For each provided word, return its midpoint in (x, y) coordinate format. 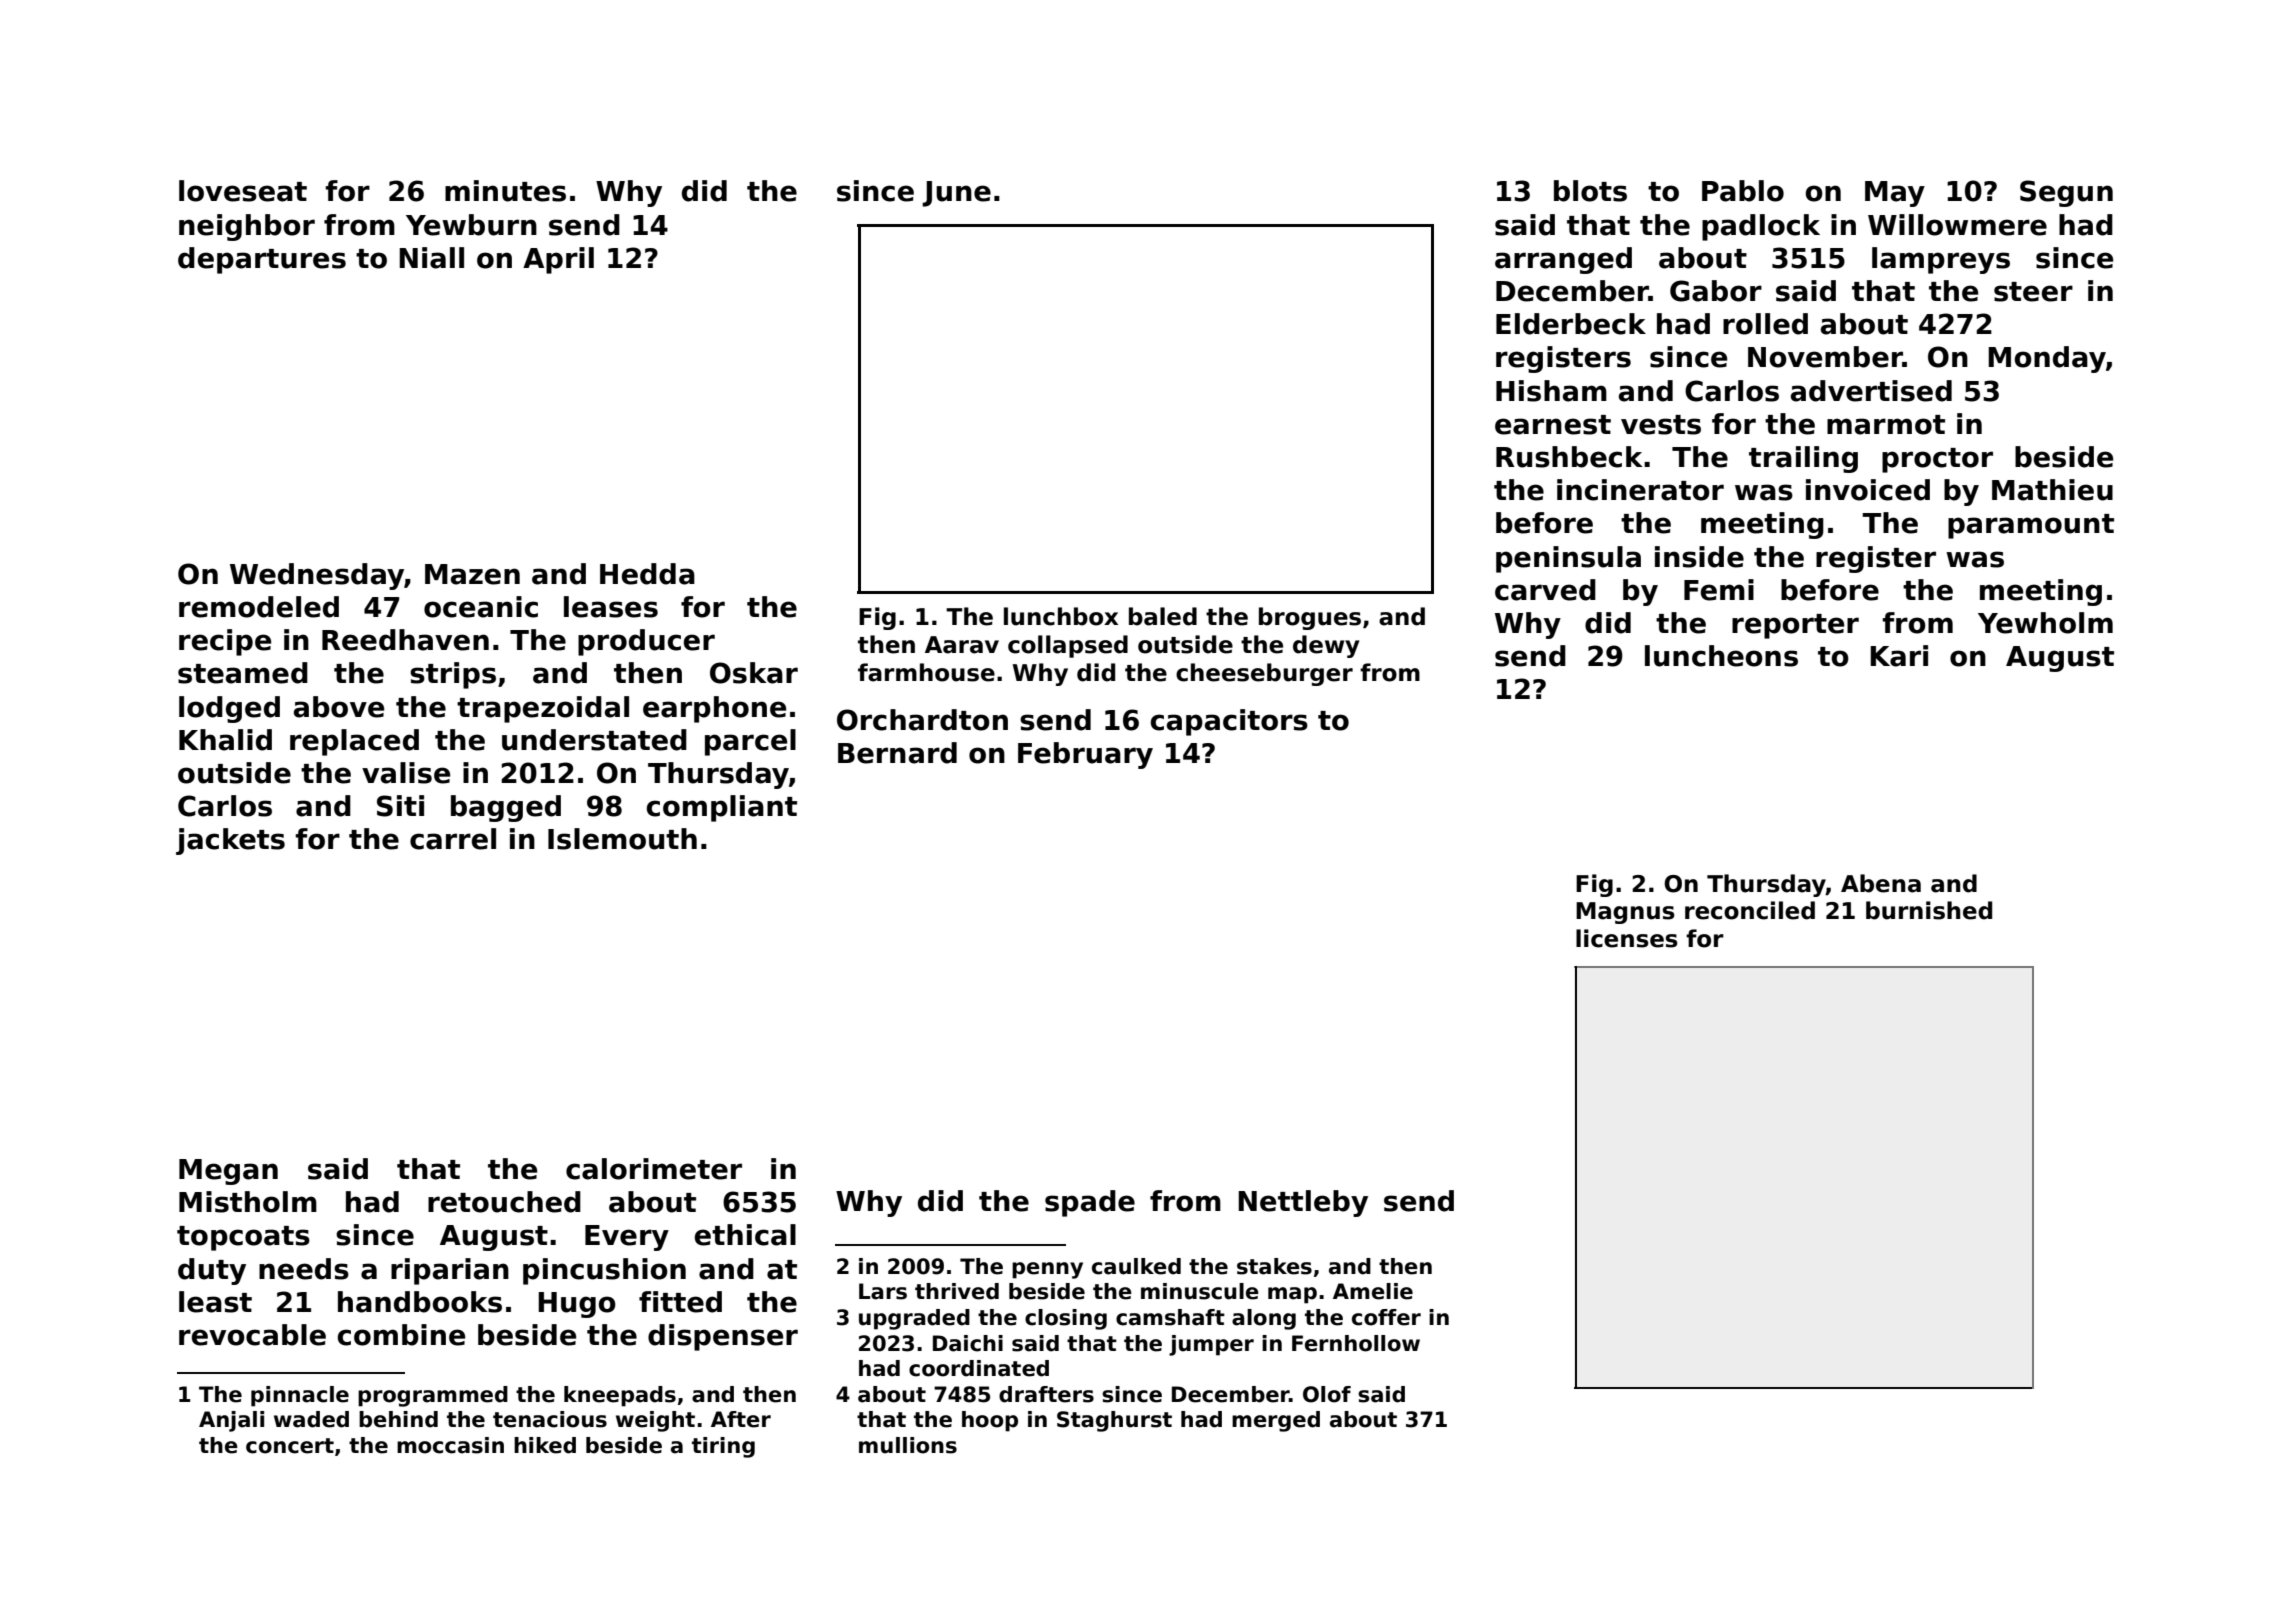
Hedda (647, 574)
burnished (1929, 910)
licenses (1627, 938)
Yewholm (2045, 623)
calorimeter (654, 1169)
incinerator (1640, 490)
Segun (2066, 193)
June (956, 194)
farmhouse (926, 672)
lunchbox (1061, 616)
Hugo (577, 1305)
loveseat (243, 191)
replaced (354, 742)
